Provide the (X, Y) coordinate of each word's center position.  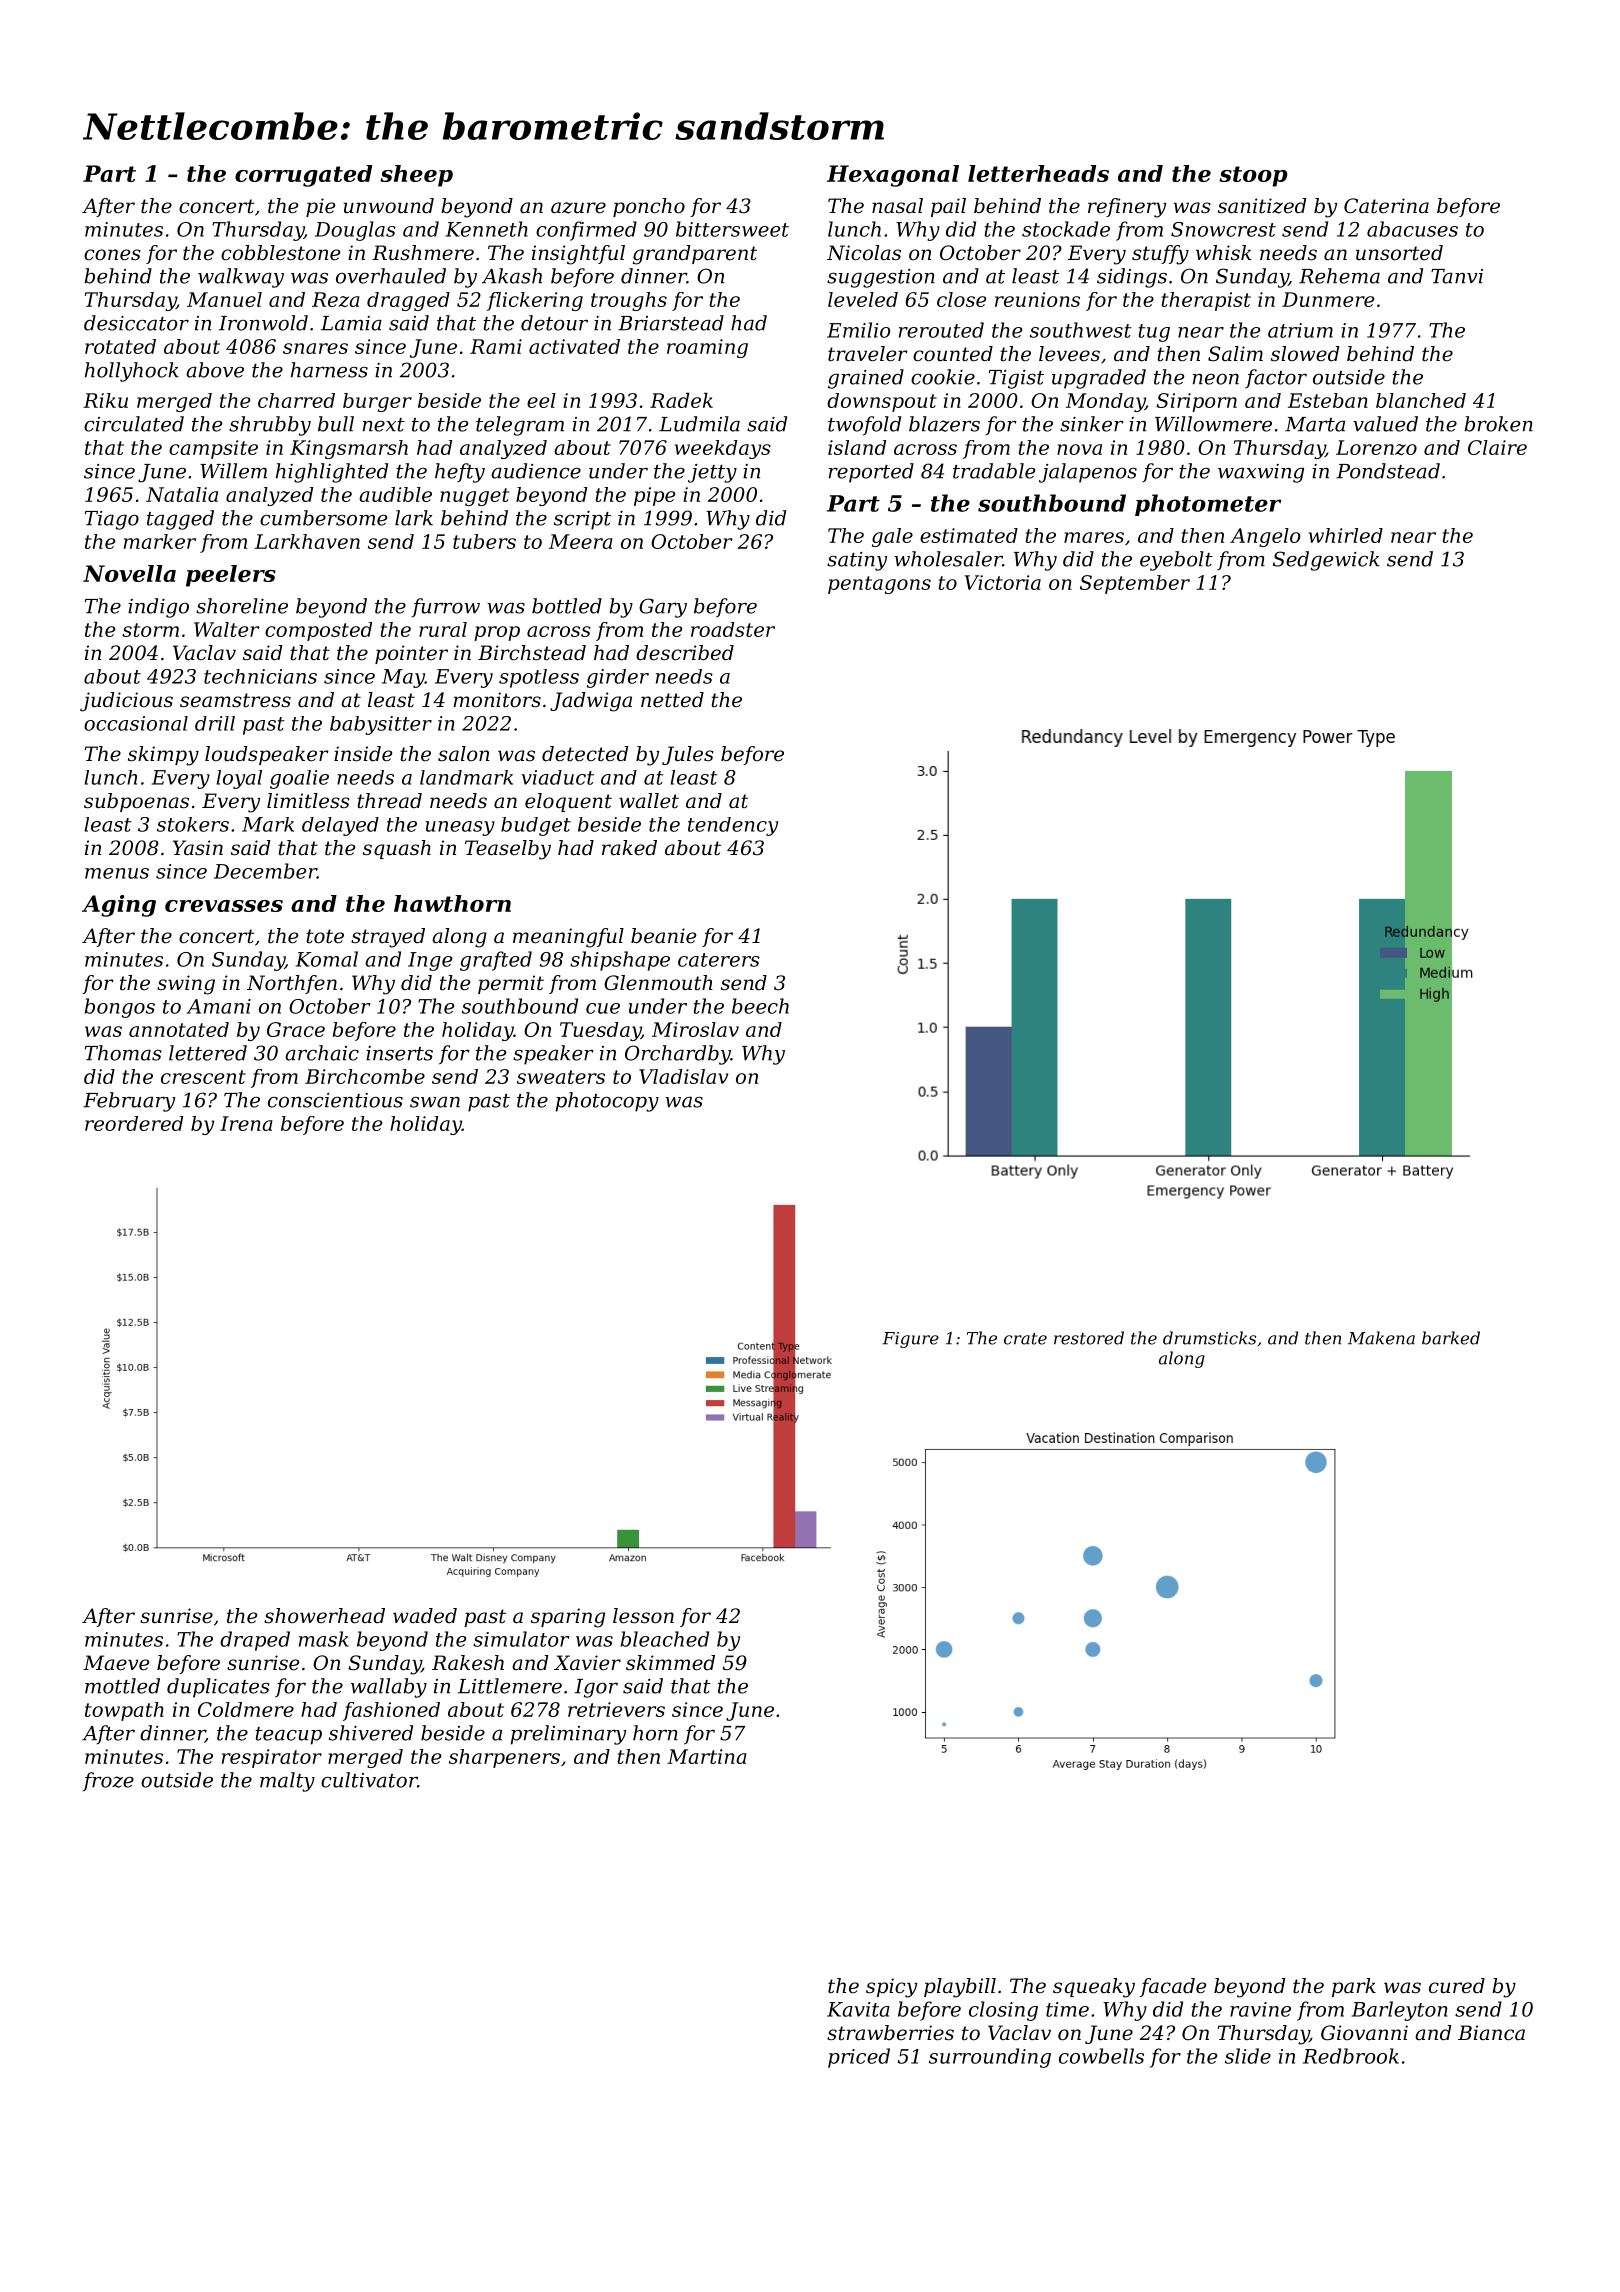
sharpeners (504, 1758)
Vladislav (683, 1076)
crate (1025, 1339)
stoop (1253, 176)
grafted (496, 961)
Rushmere (423, 253)
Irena (246, 1123)
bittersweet (732, 229)
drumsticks (1209, 1338)
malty (287, 1782)
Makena (1381, 1338)
